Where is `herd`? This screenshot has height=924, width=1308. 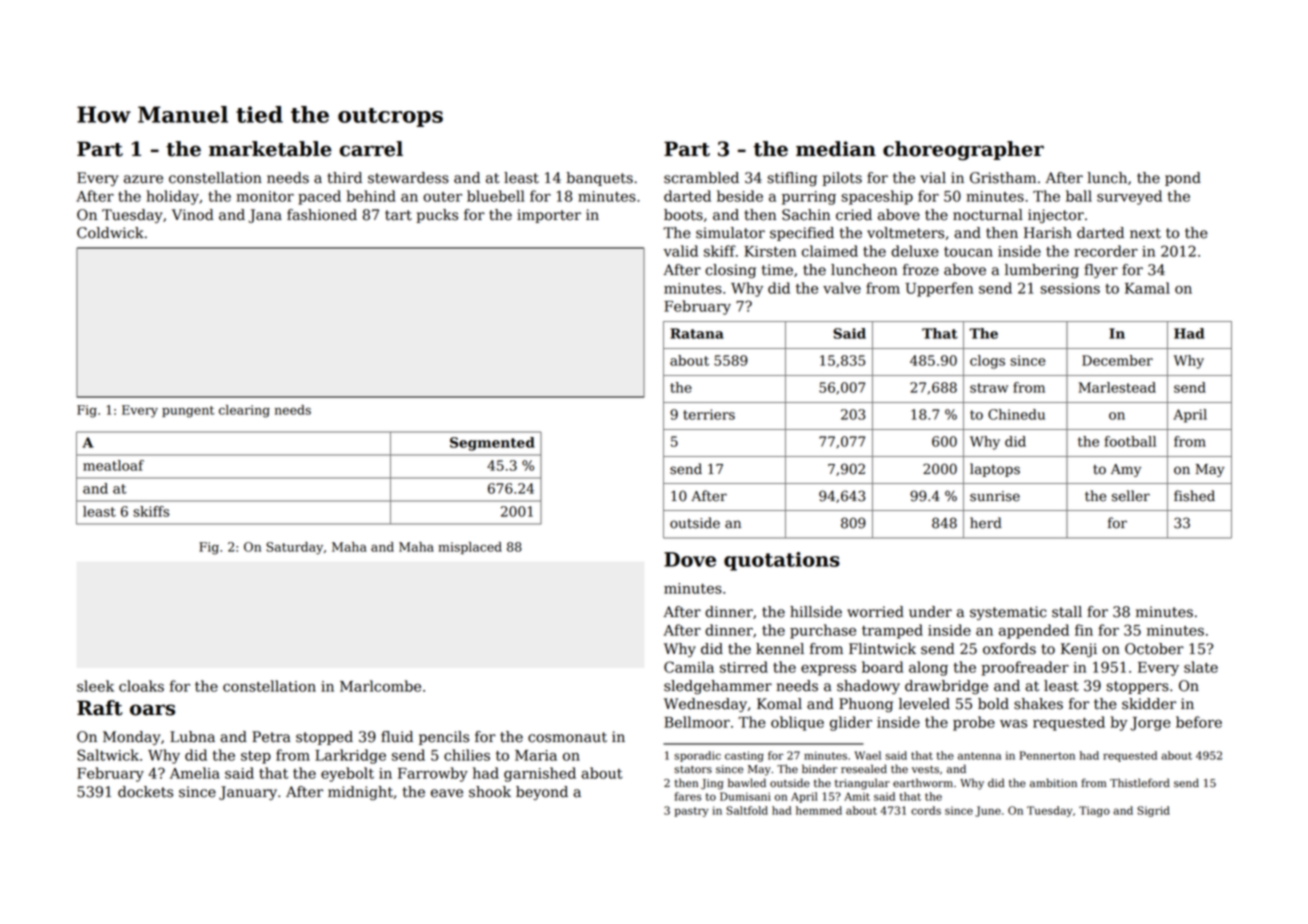 herd is located at coordinates (986, 523).
